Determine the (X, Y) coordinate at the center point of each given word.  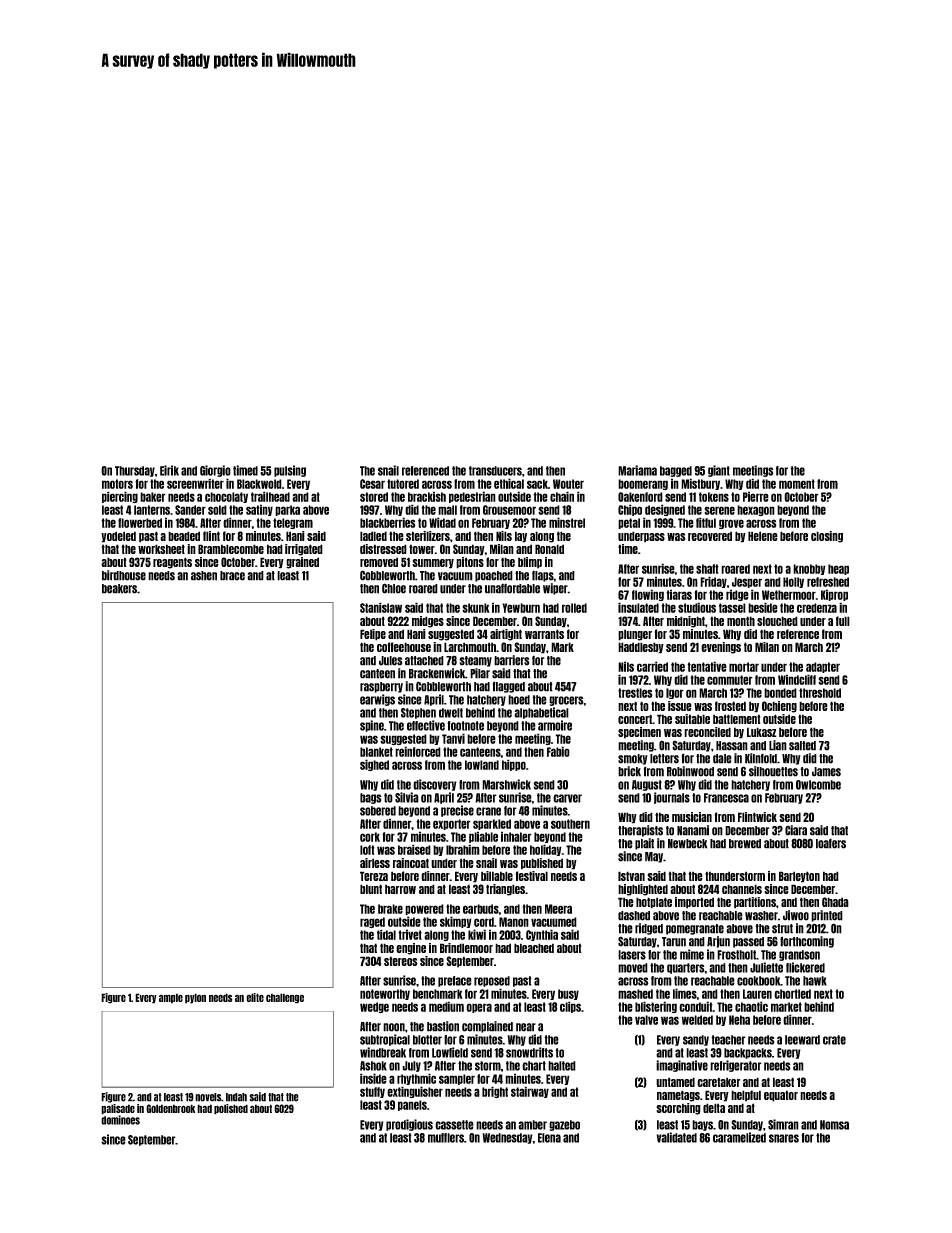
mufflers (446, 1138)
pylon (195, 998)
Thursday (135, 471)
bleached (534, 948)
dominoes (120, 1120)
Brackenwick (437, 673)
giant (719, 471)
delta (714, 1108)
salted (802, 746)
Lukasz (762, 732)
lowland (482, 765)
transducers (495, 471)
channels (742, 889)
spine (372, 726)
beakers (119, 589)
